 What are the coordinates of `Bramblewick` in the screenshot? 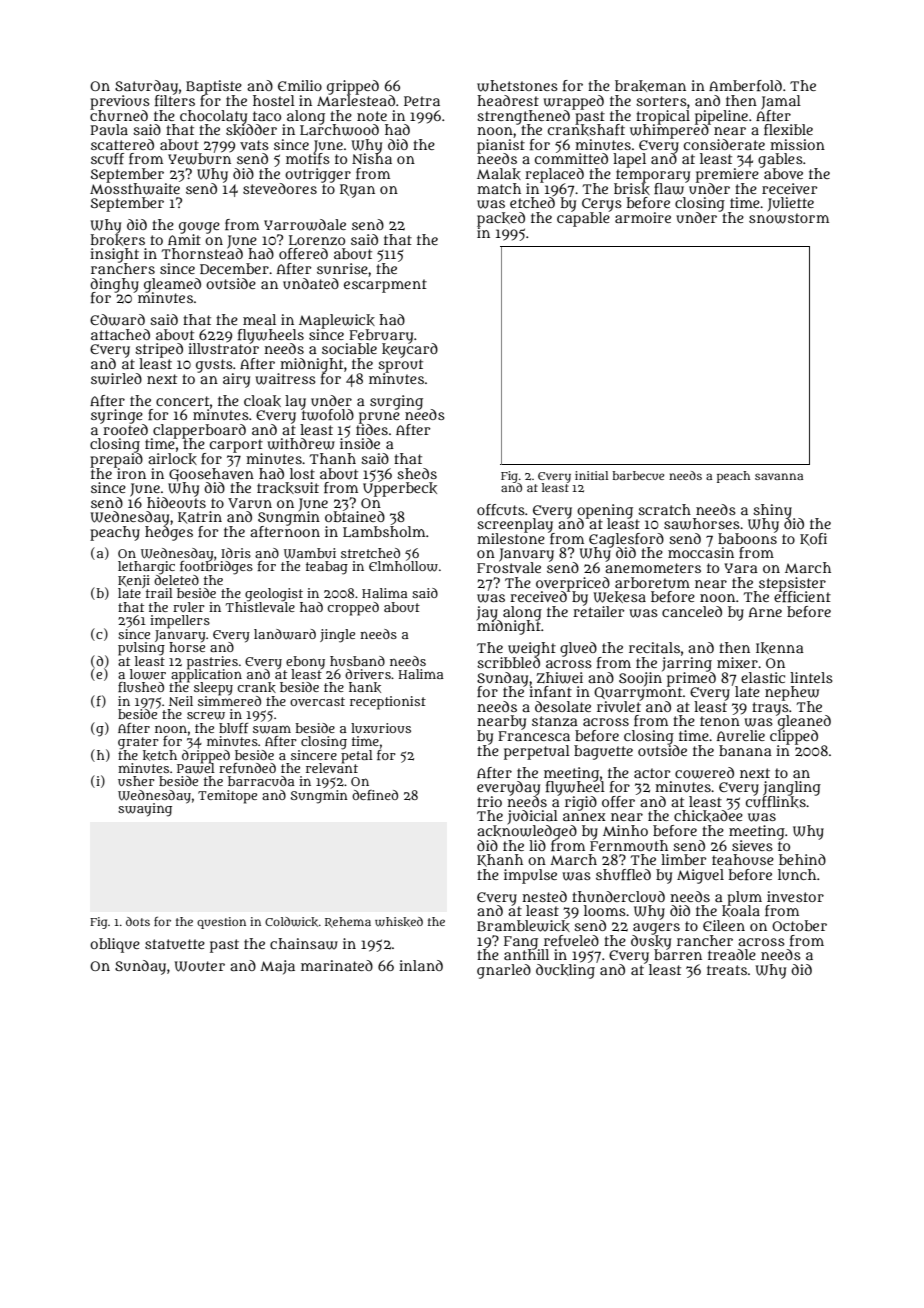 It's located at (523, 926).
